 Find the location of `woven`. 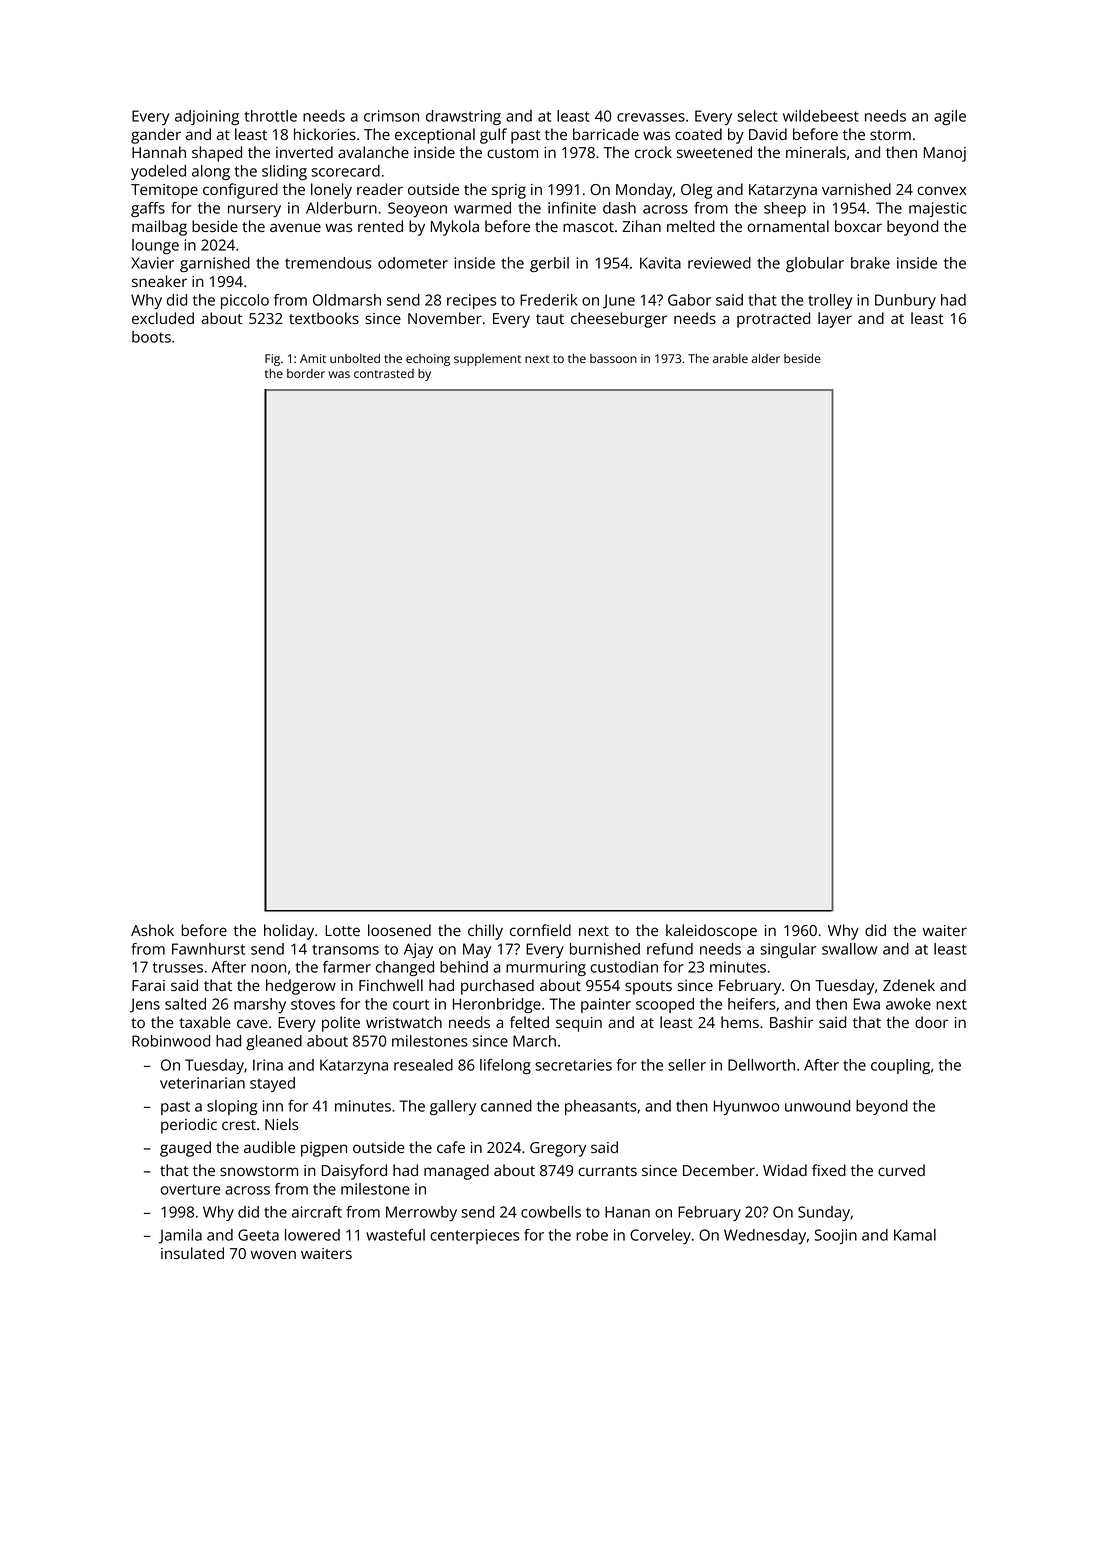

woven is located at coordinates (273, 1254).
